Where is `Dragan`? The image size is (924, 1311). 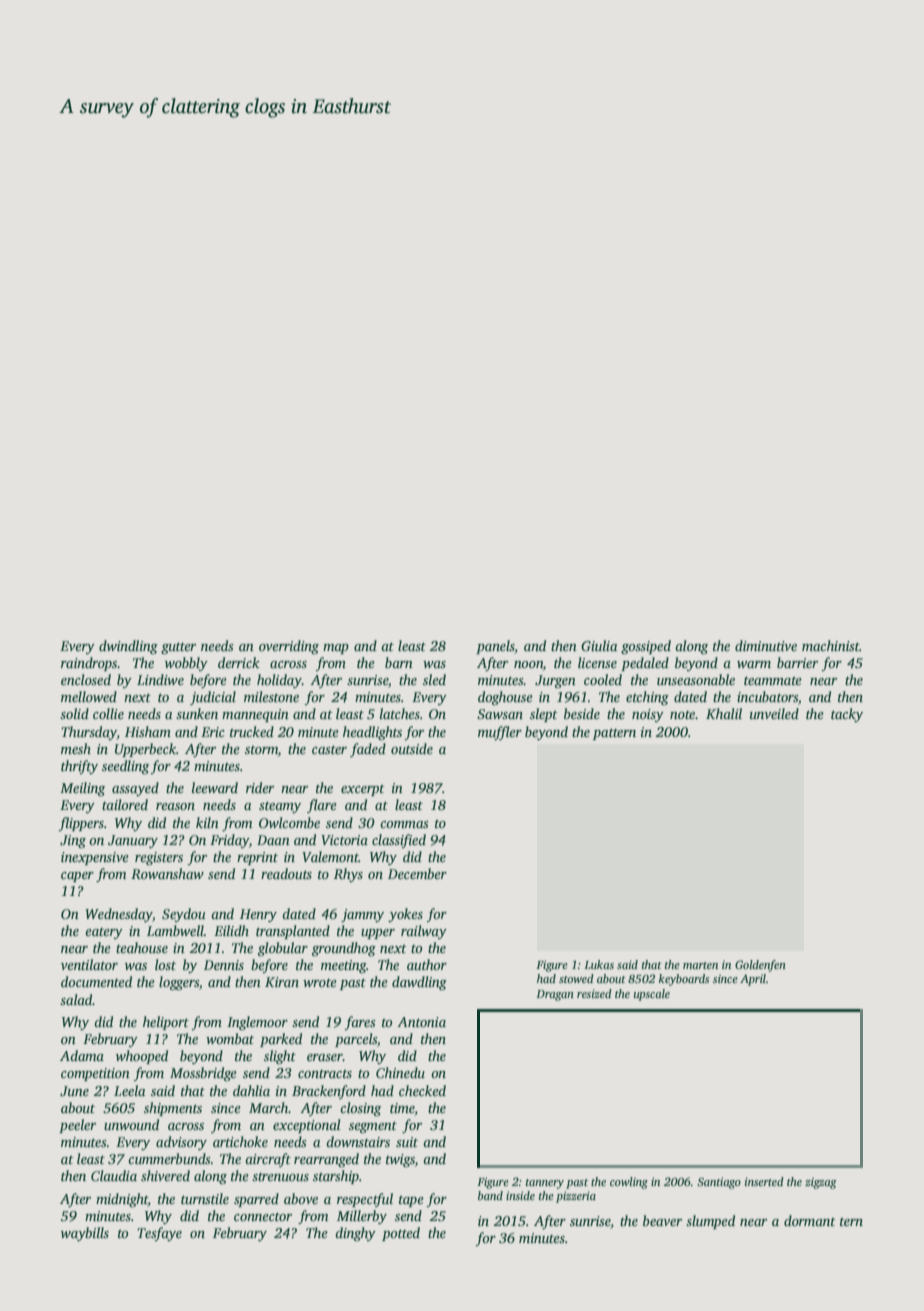 Dragan is located at coordinates (555, 995).
